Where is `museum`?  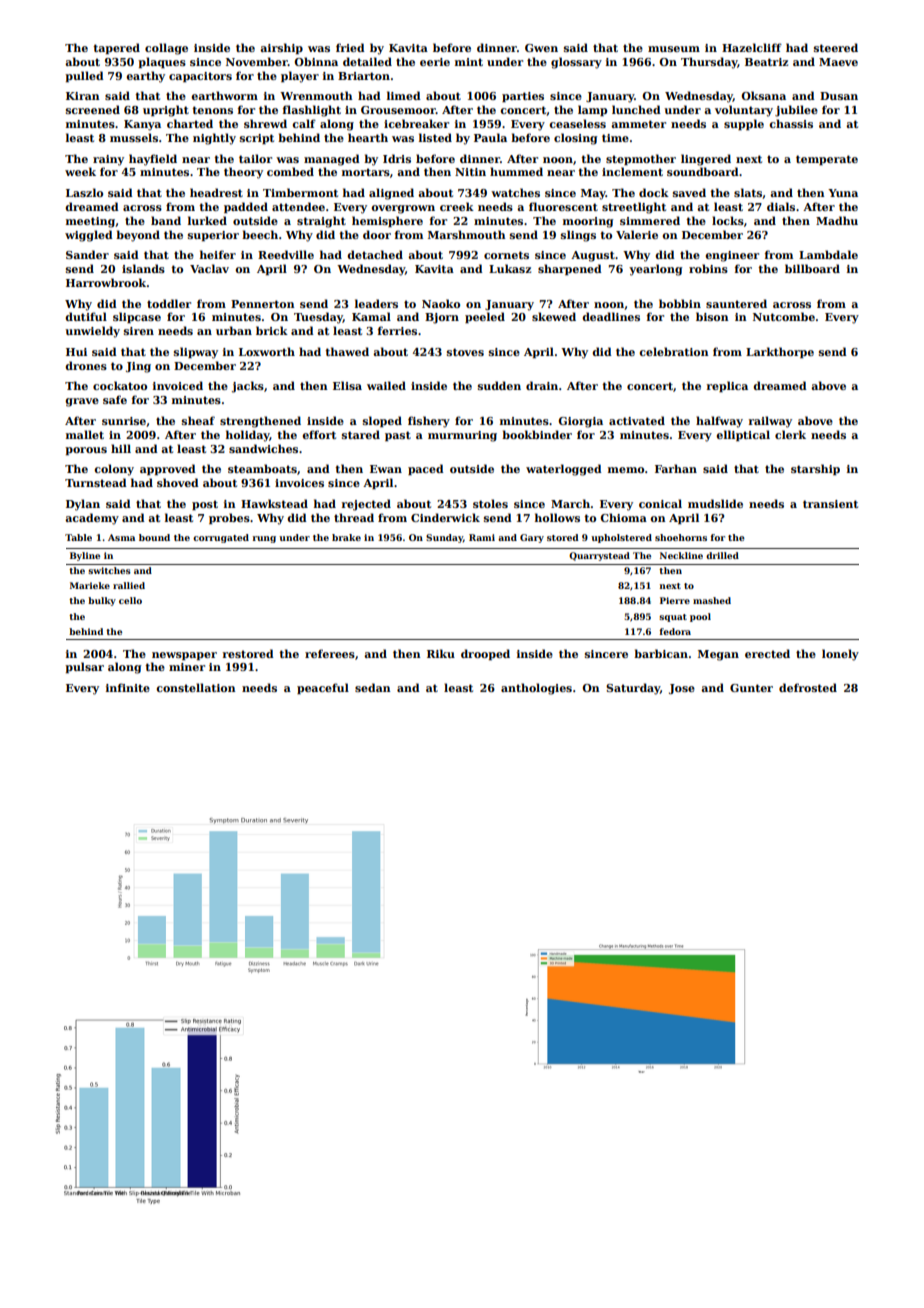 museum is located at coordinates (674, 49).
